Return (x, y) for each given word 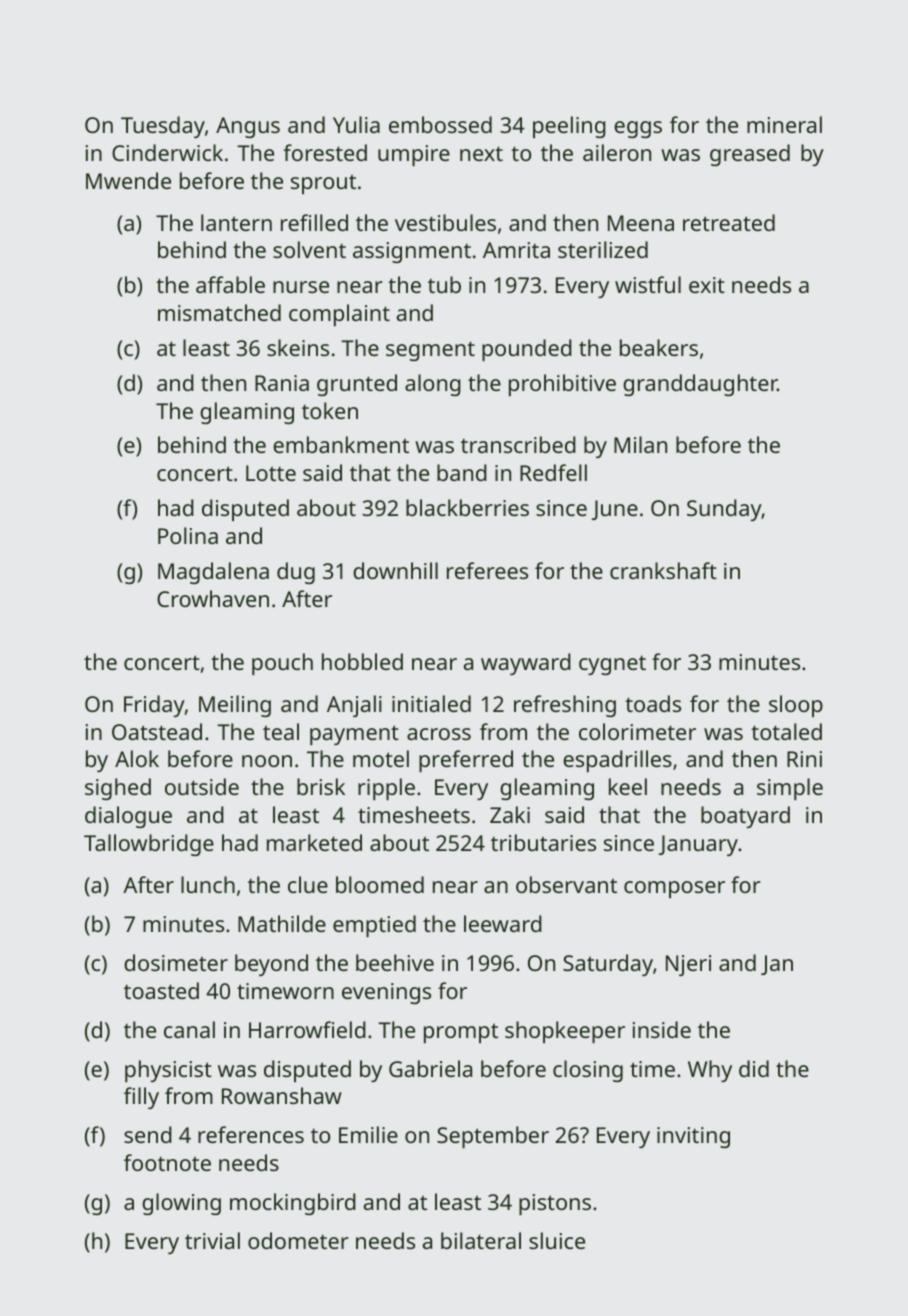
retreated (729, 222)
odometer (298, 1240)
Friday (154, 706)
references (251, 1134)
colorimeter (637, 731)
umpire (414, 155)
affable (230, 284)
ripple (386, 789)
